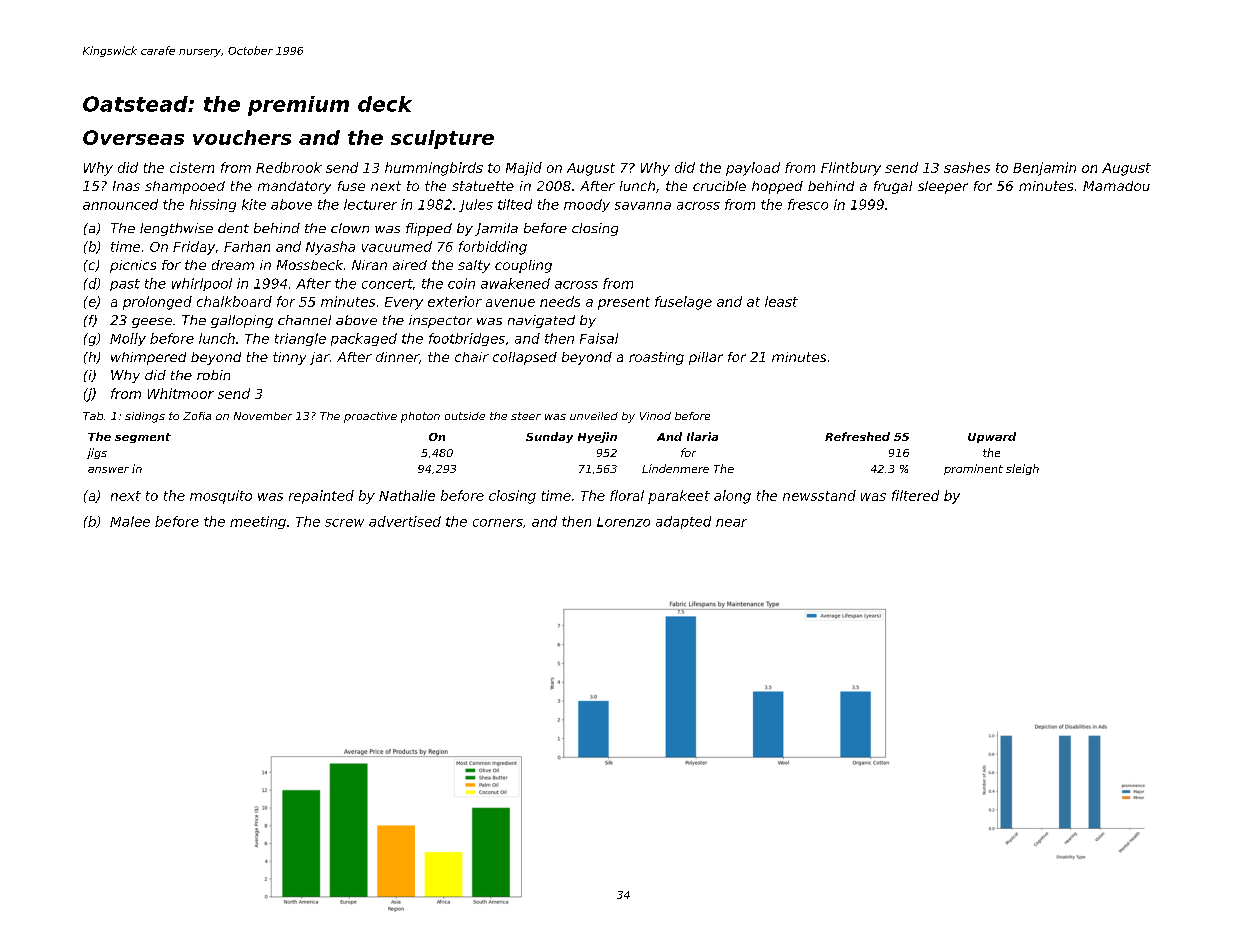  Describe the element at coordinates (442, 139) in the document. I see `sculpture` at that location.
